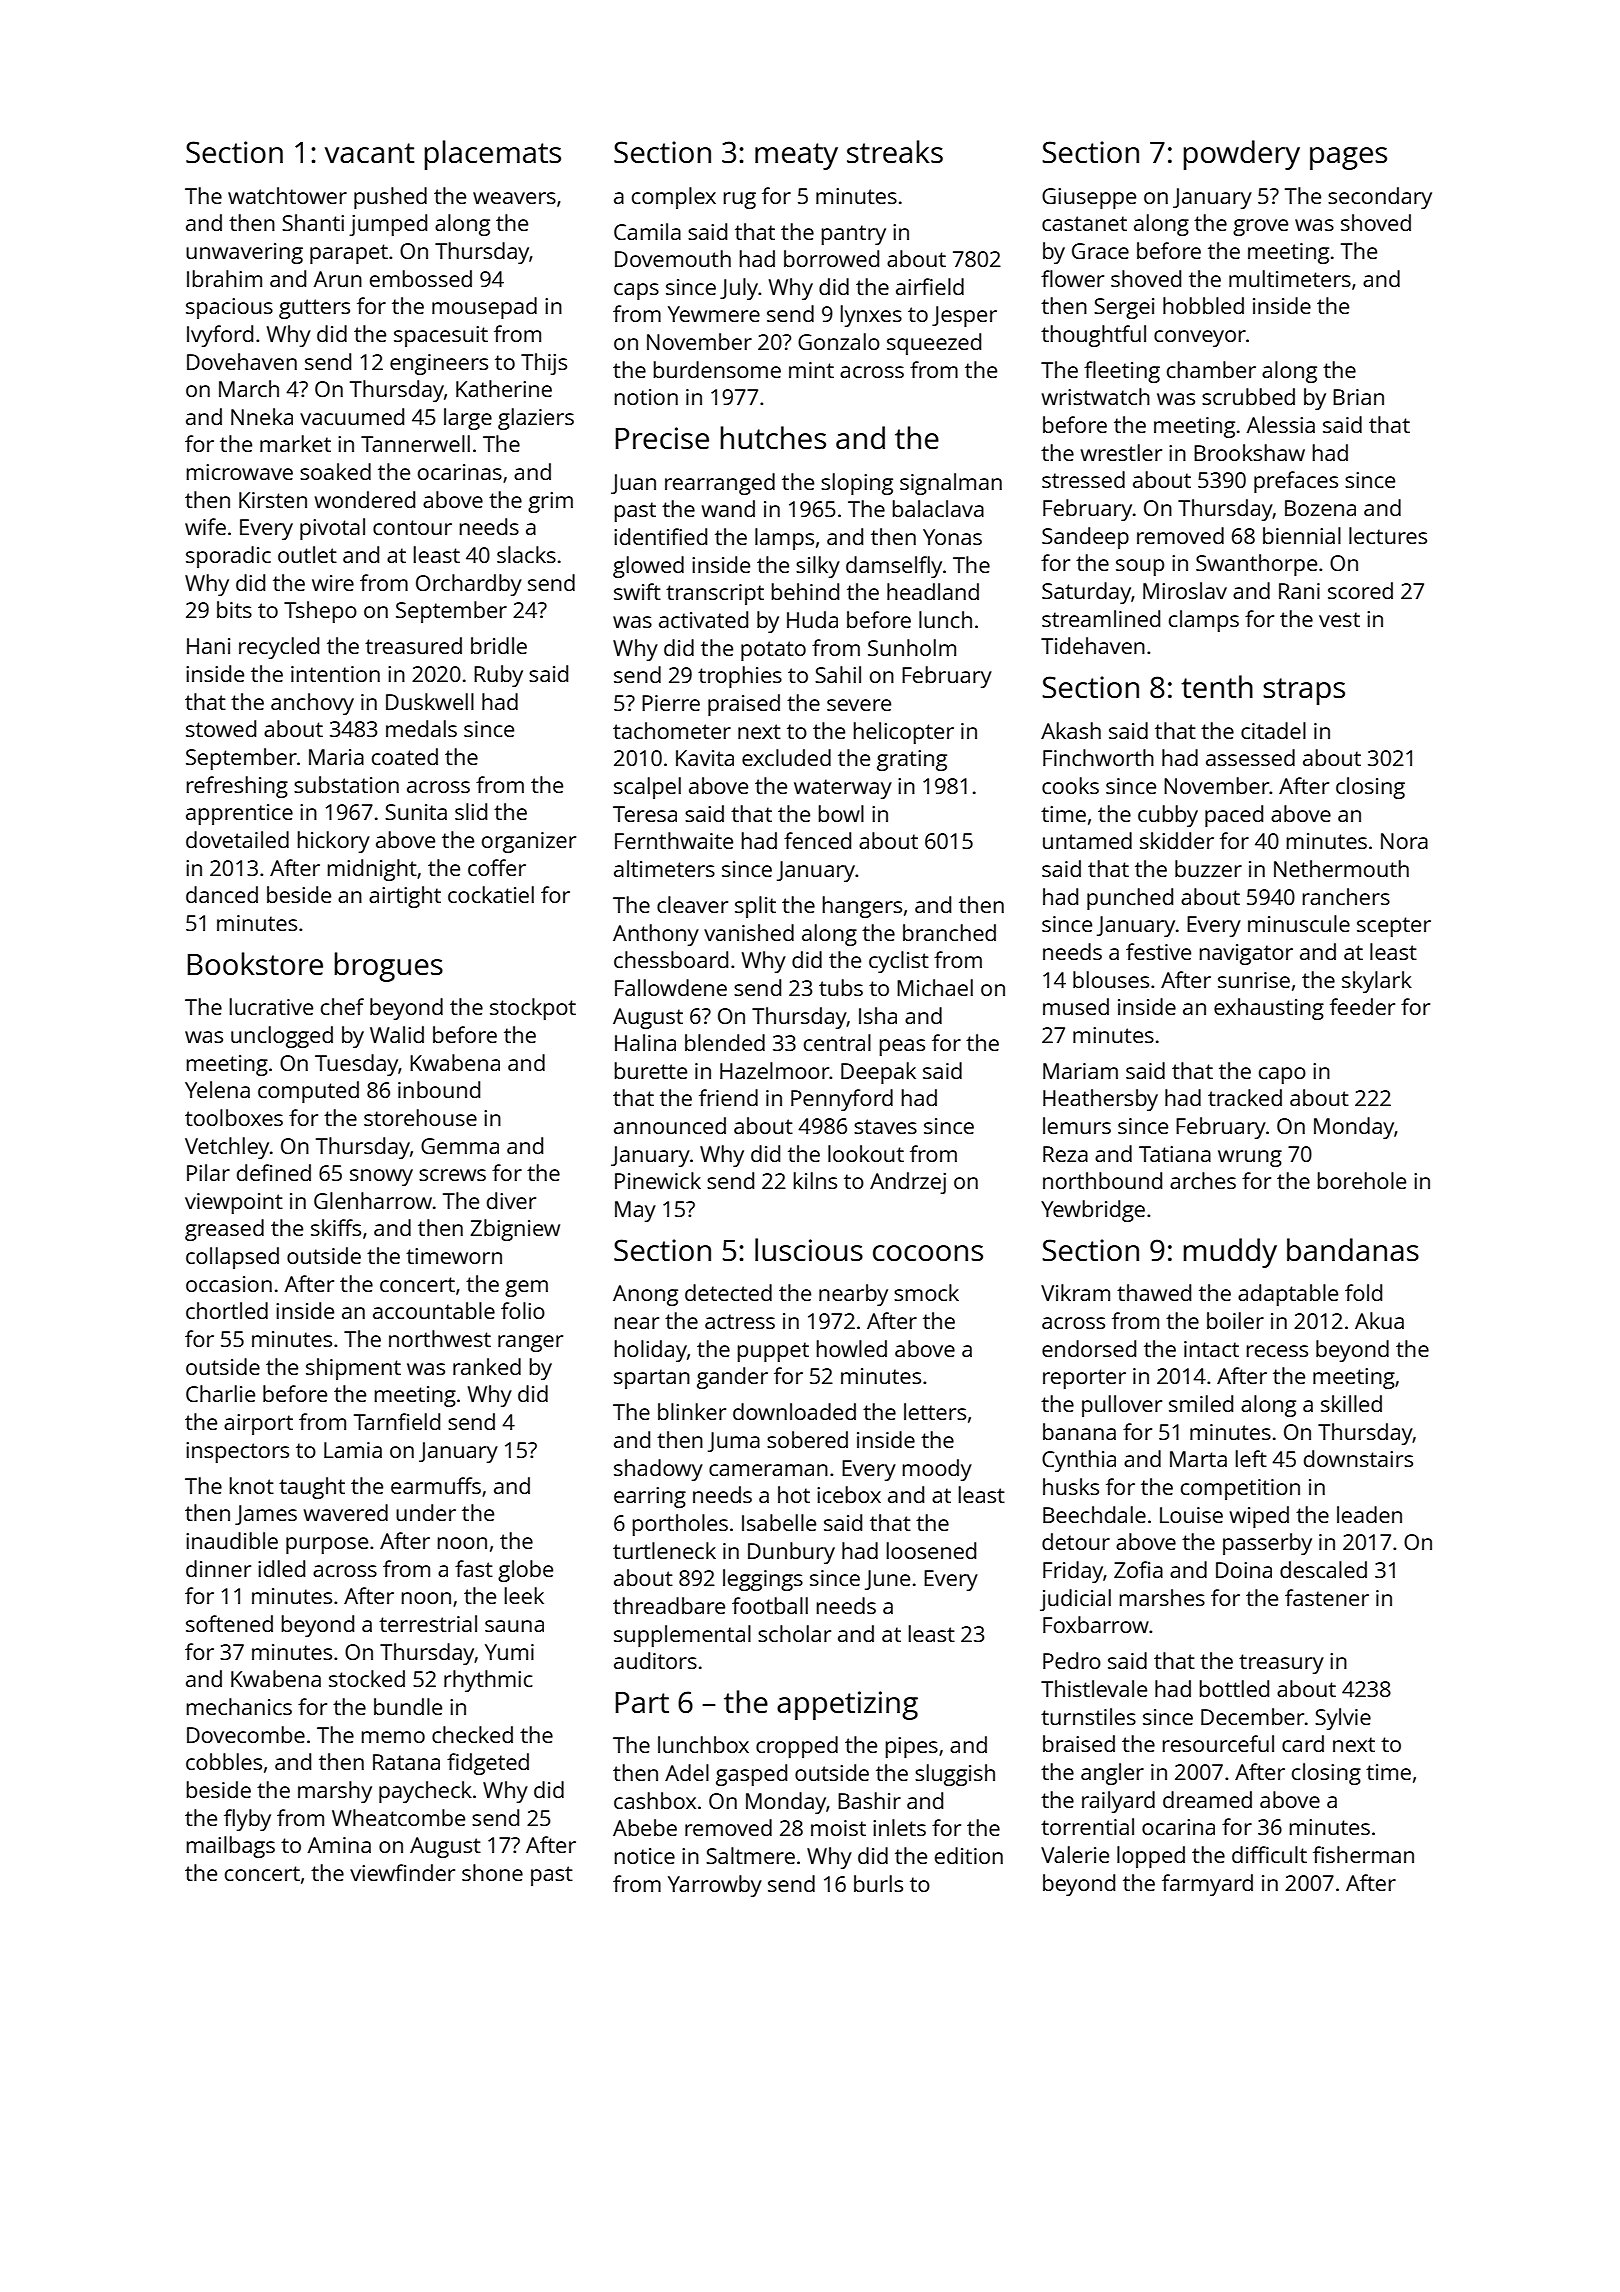 This image has height=2292, width=1620. What do you see at coordinates (1250, 757) in the image?
I see `assessed` at bounding box center [1250, 757].
